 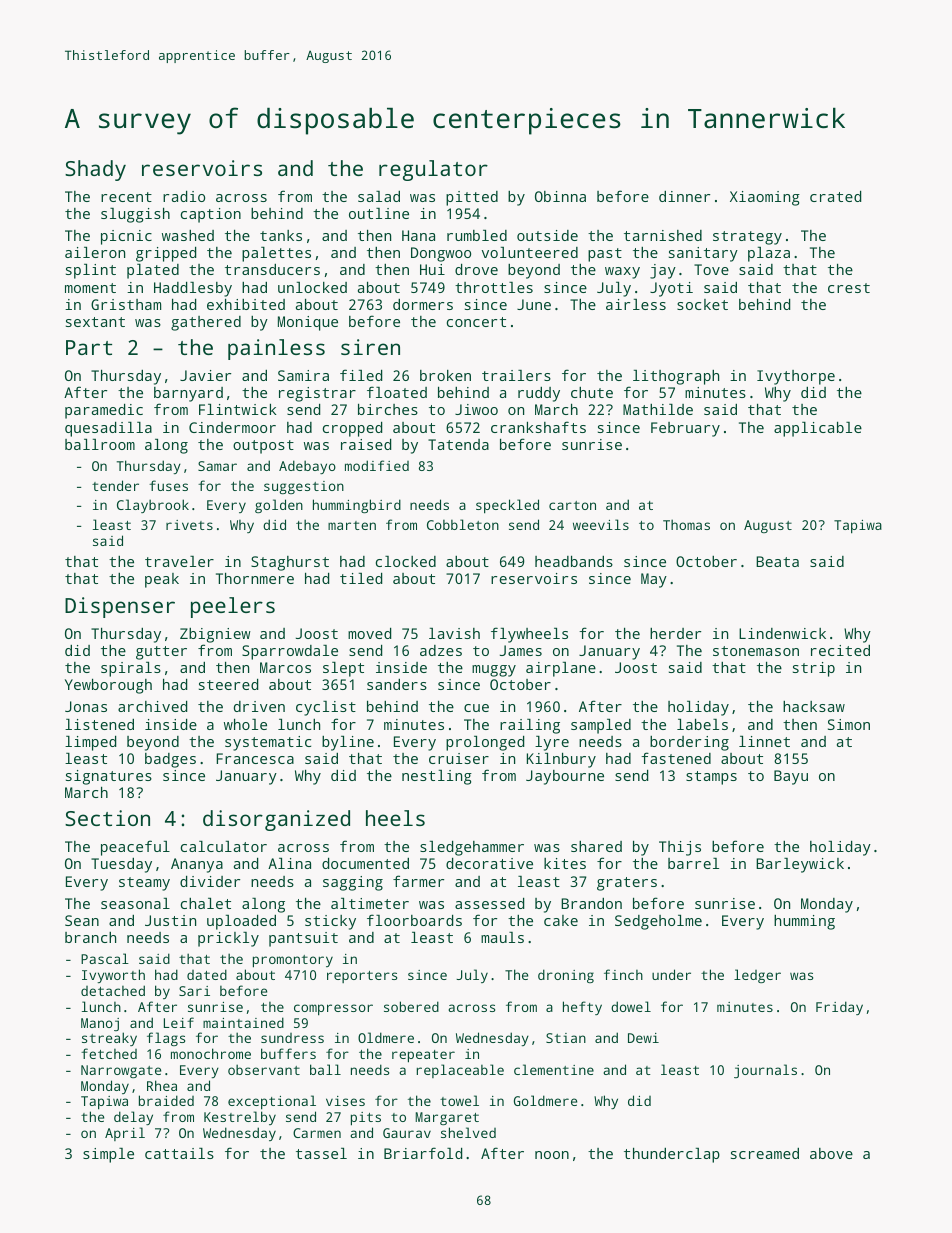 What do you see at coordinates (849, 724) in the page?
I see `Simon` at bounding box center [849, 724].
